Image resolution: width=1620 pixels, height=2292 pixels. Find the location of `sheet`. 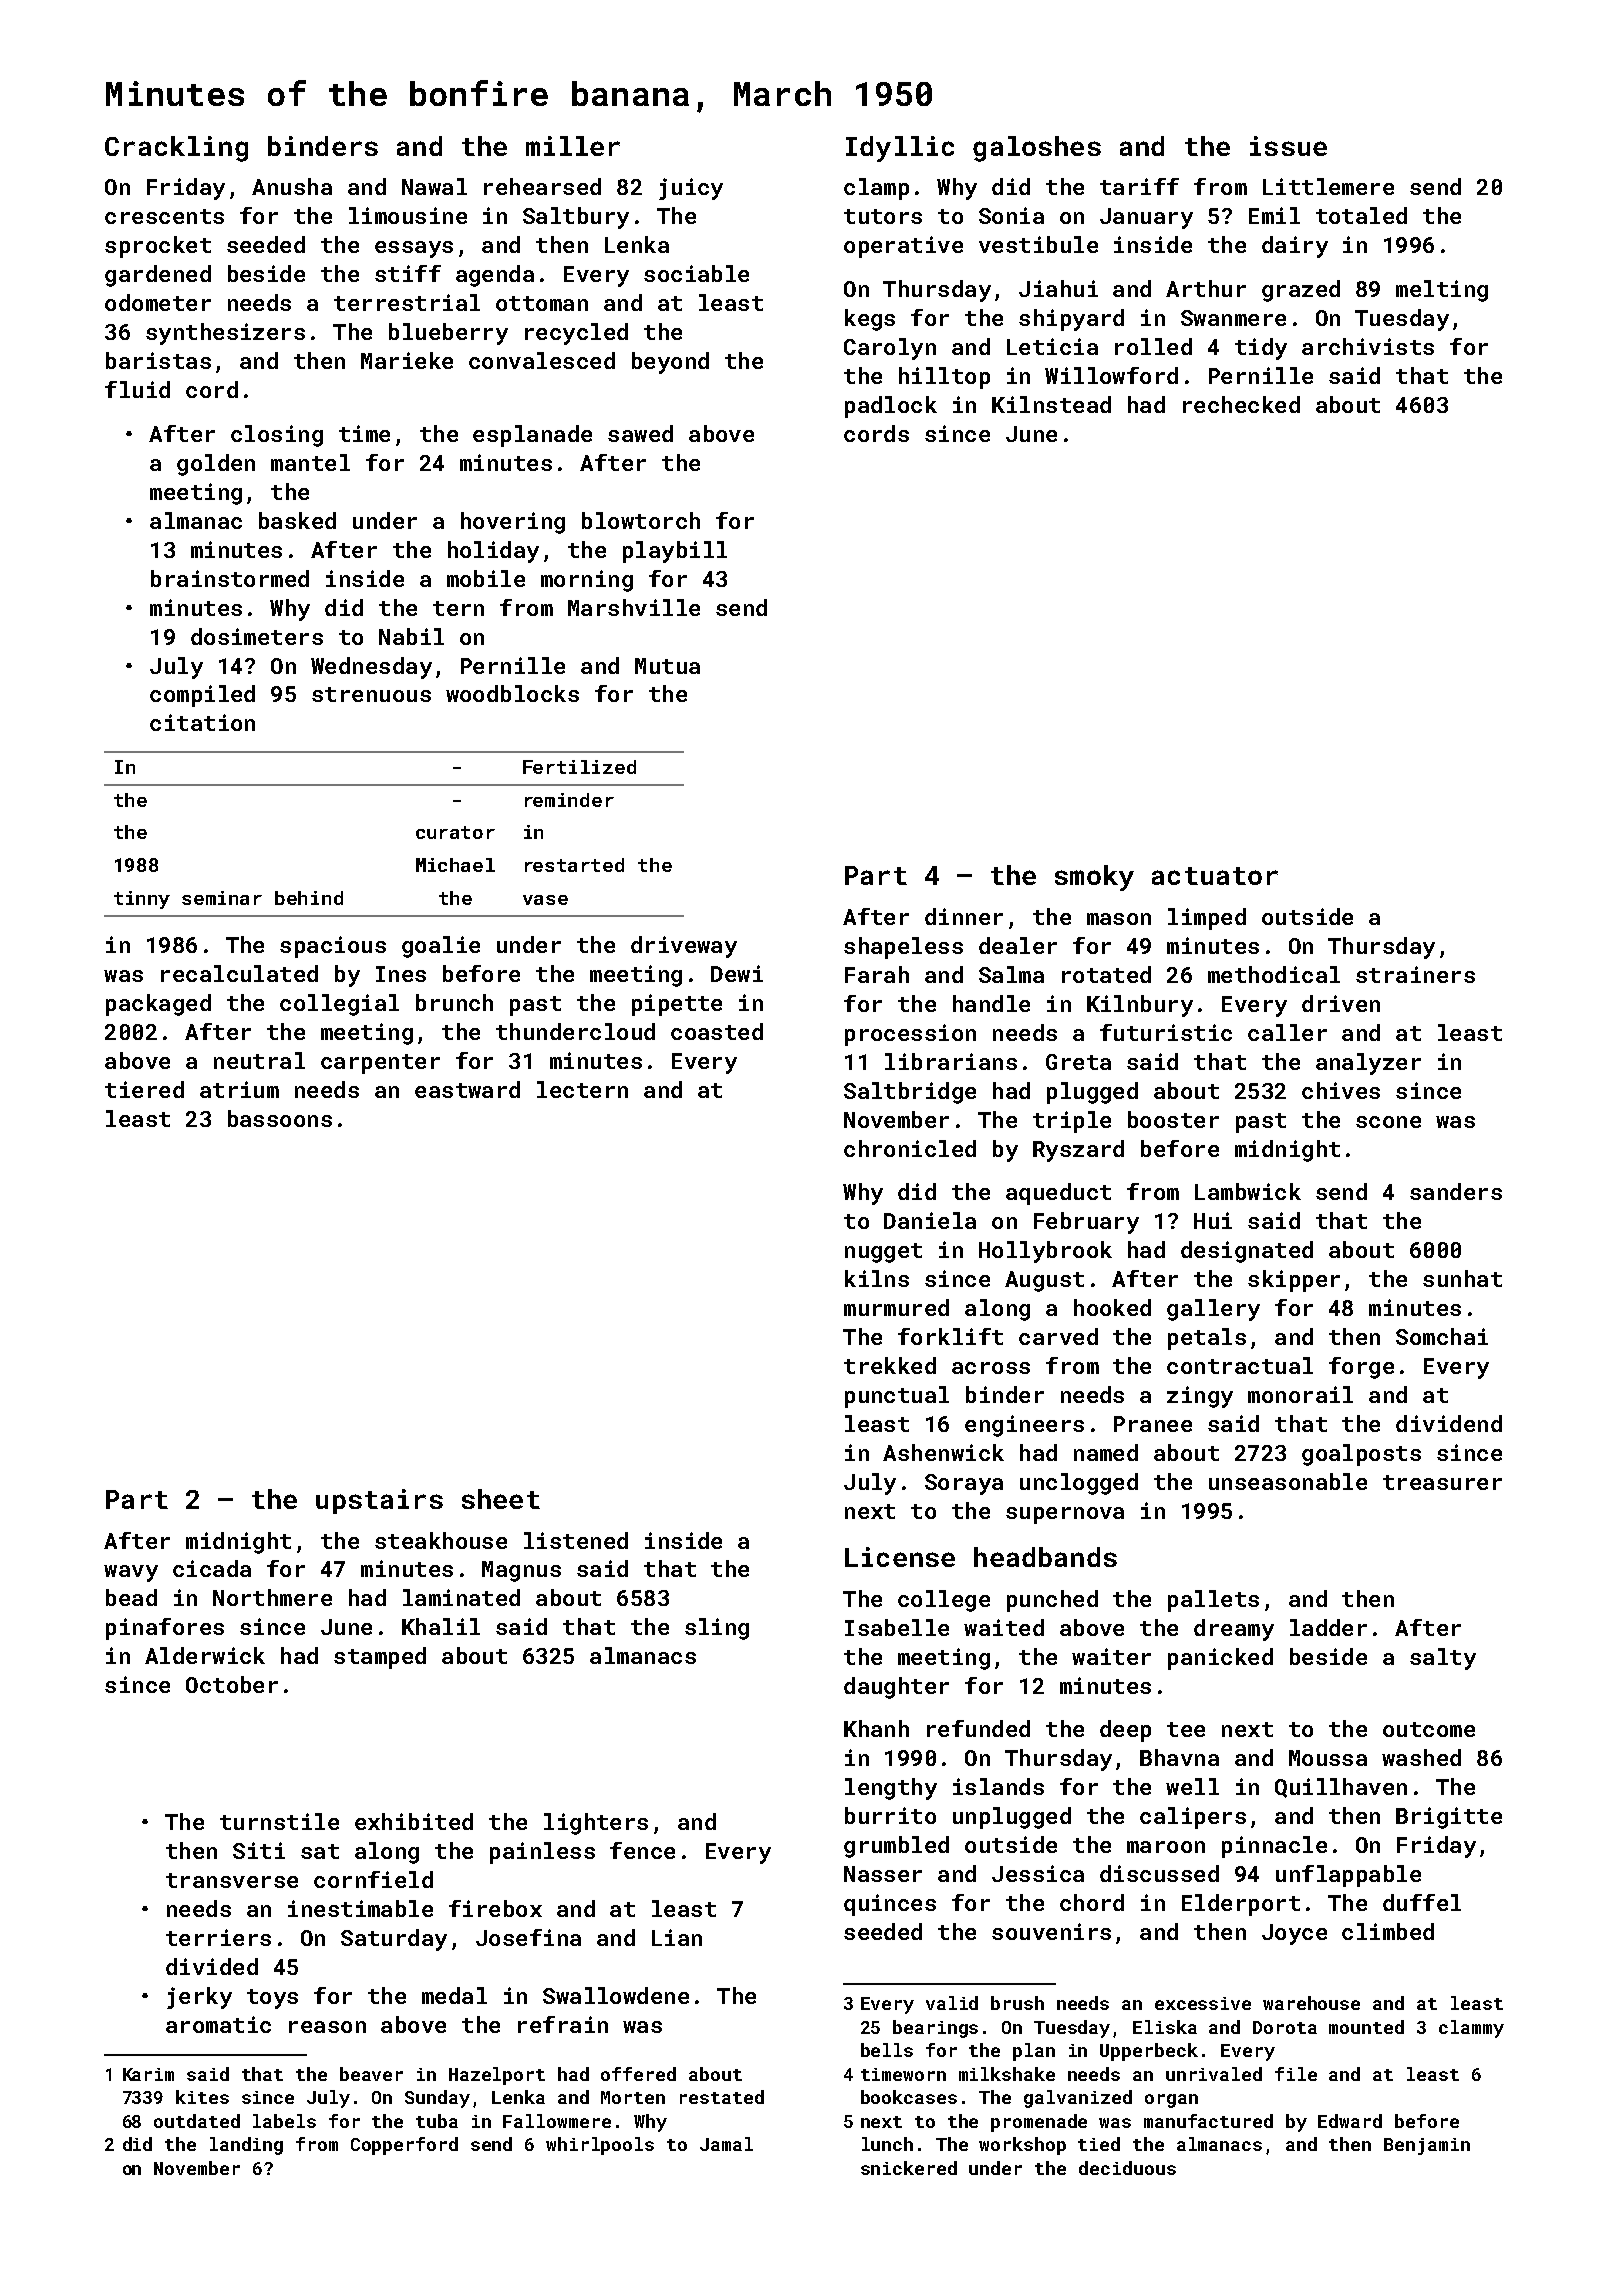

sheet is located at coordinates (501, 1499).
